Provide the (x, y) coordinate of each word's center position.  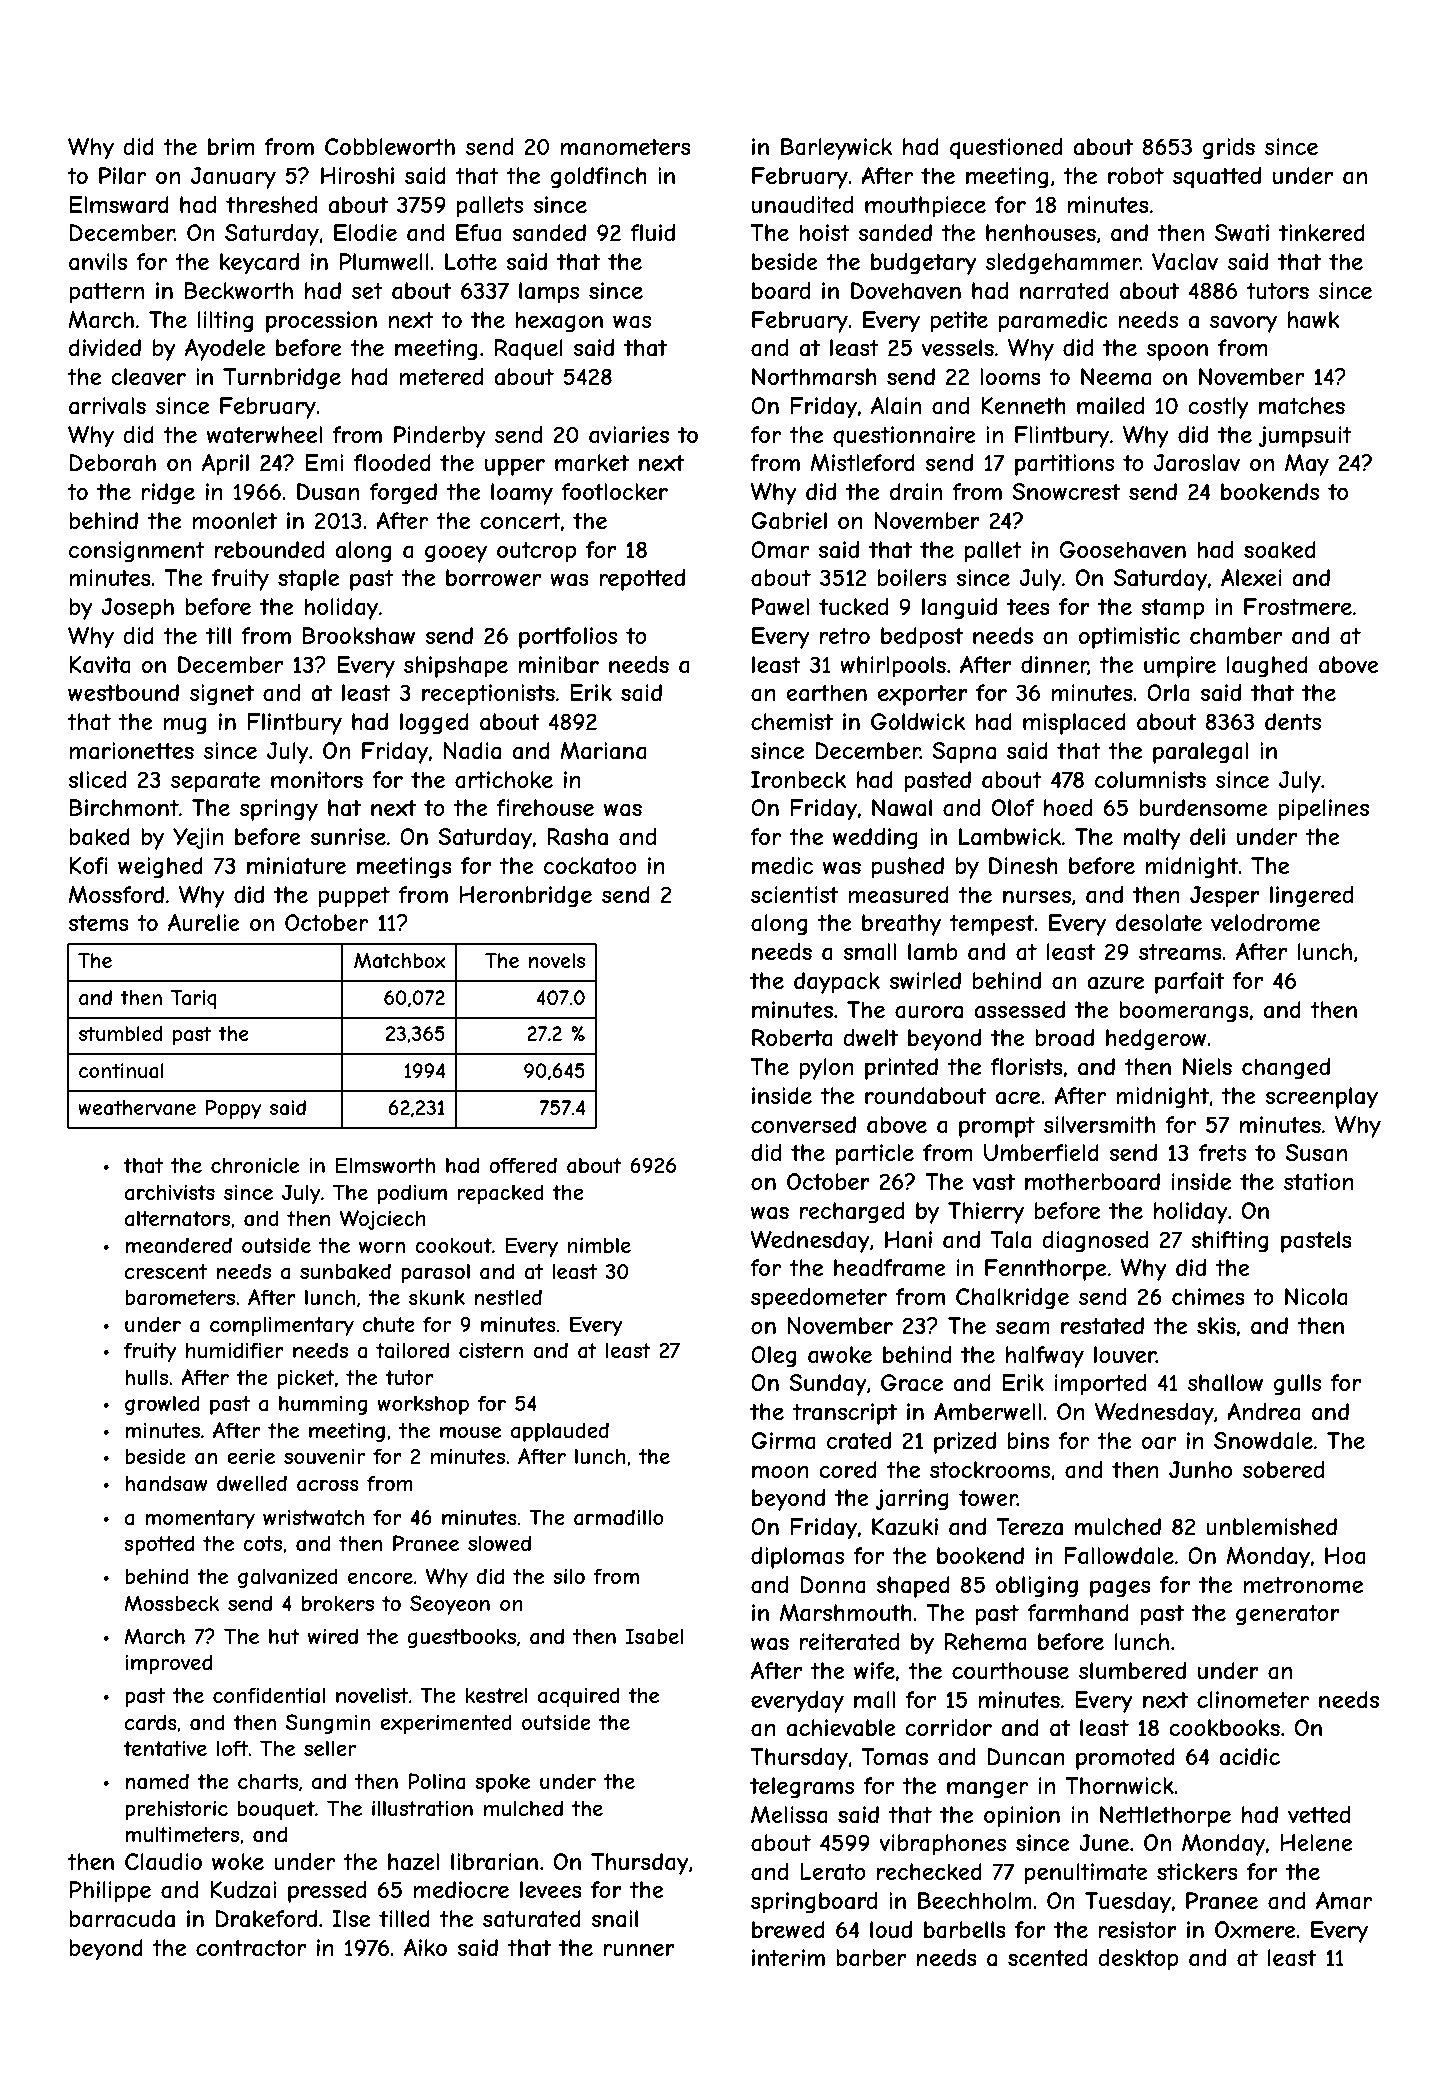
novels (557, 960)
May (1307, 465)
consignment (137, 552)
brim (231, 146)
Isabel (654, 1636)
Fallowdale (1119, 1556)
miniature (296, 866)
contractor (251, 1948)
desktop (1138, 1960)
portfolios (568, 638)
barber (871, 1958)
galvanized (288, 1578)
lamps (549, 293)
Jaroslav (1197, 463)
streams (1180, 952)
